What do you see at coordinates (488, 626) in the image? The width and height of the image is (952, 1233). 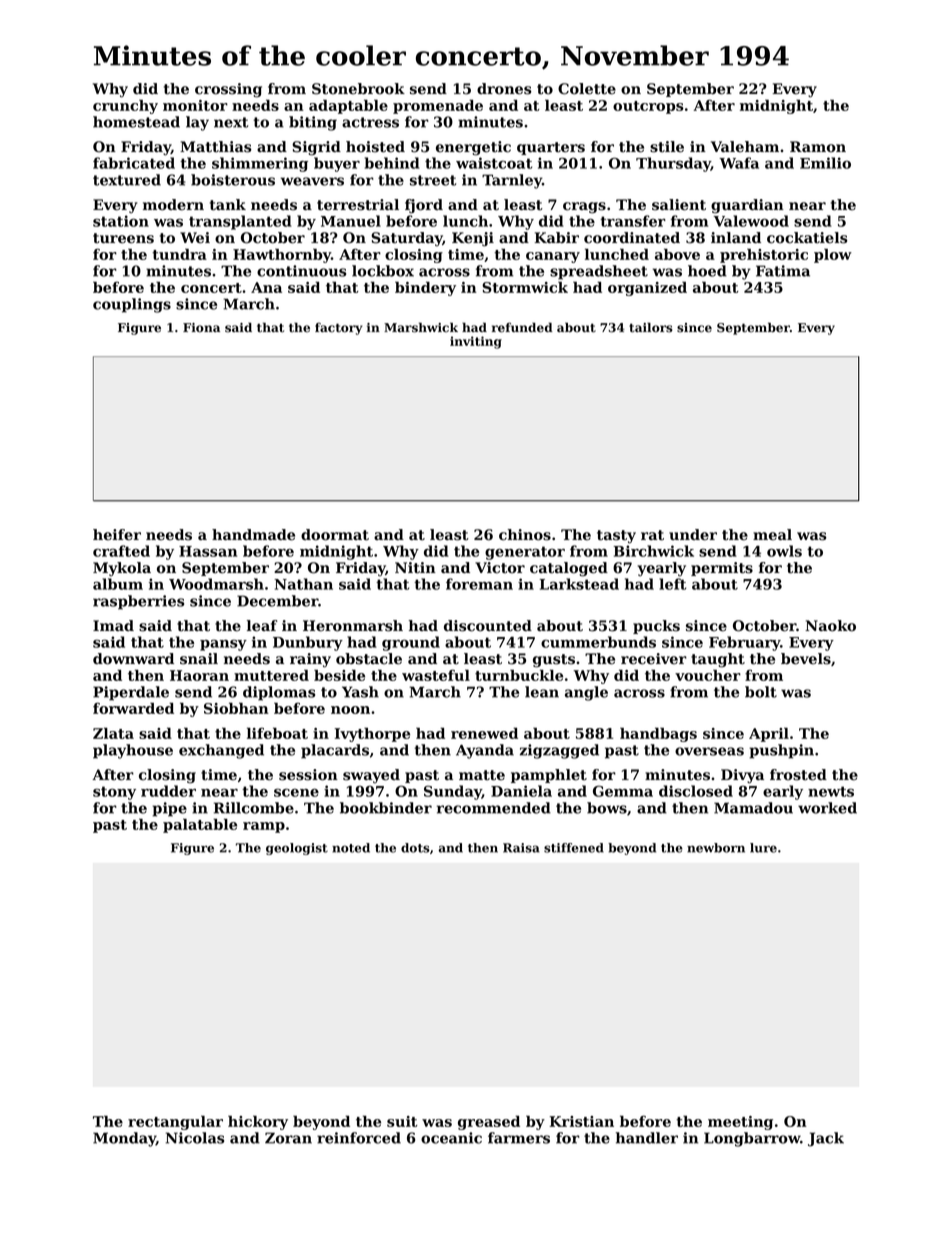 I see `discounted` at bounding box center [488, 626].
